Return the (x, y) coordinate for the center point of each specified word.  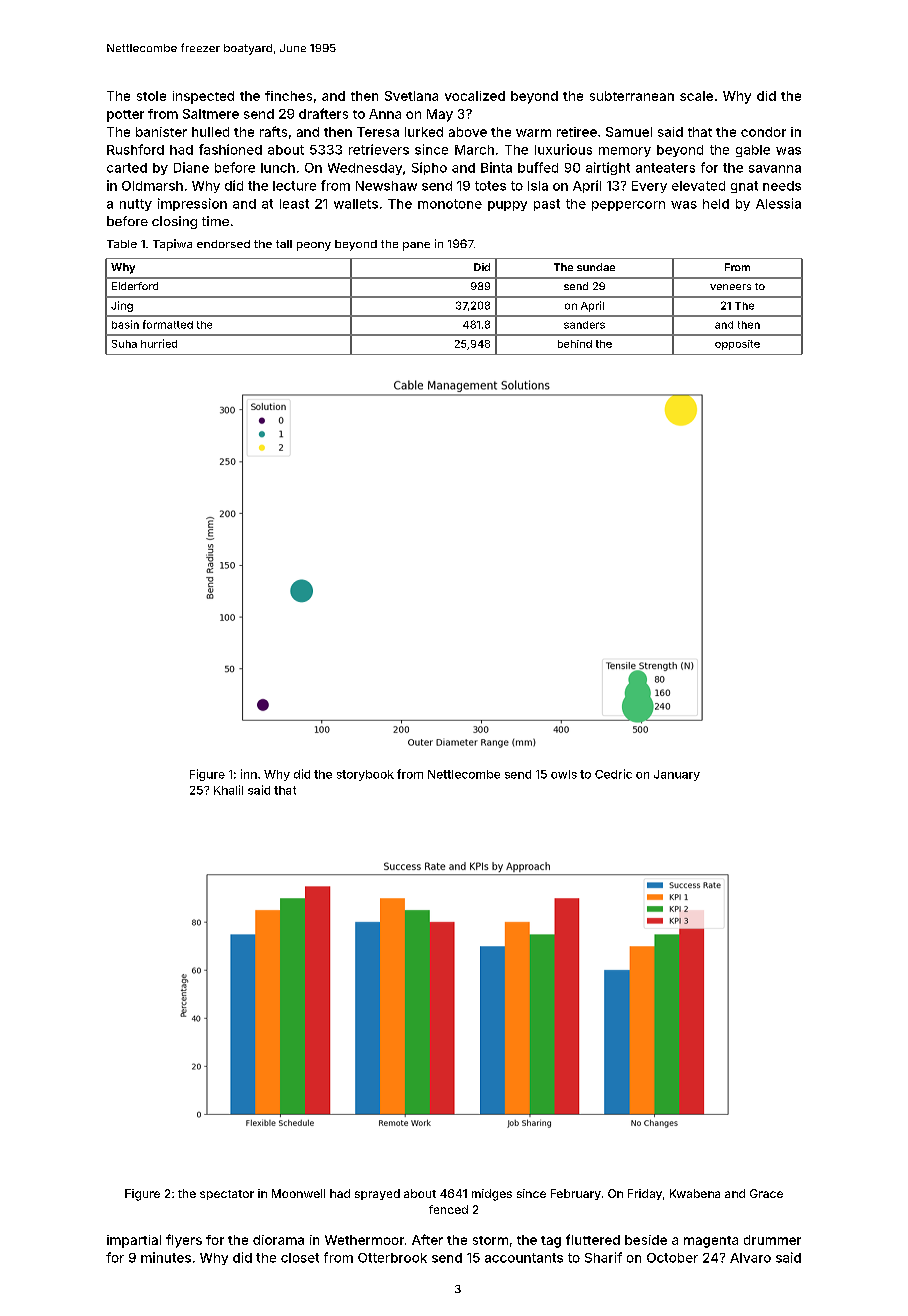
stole (151, 96)
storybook (365, 775)
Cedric (613, 774)
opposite (737, 345)
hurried (159, 343)
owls (564, 774)
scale (696, 96)
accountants (524, 1258)
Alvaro (750, 1258)
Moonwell (298, 1193)
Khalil (228, 790)
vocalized (475, 96)
